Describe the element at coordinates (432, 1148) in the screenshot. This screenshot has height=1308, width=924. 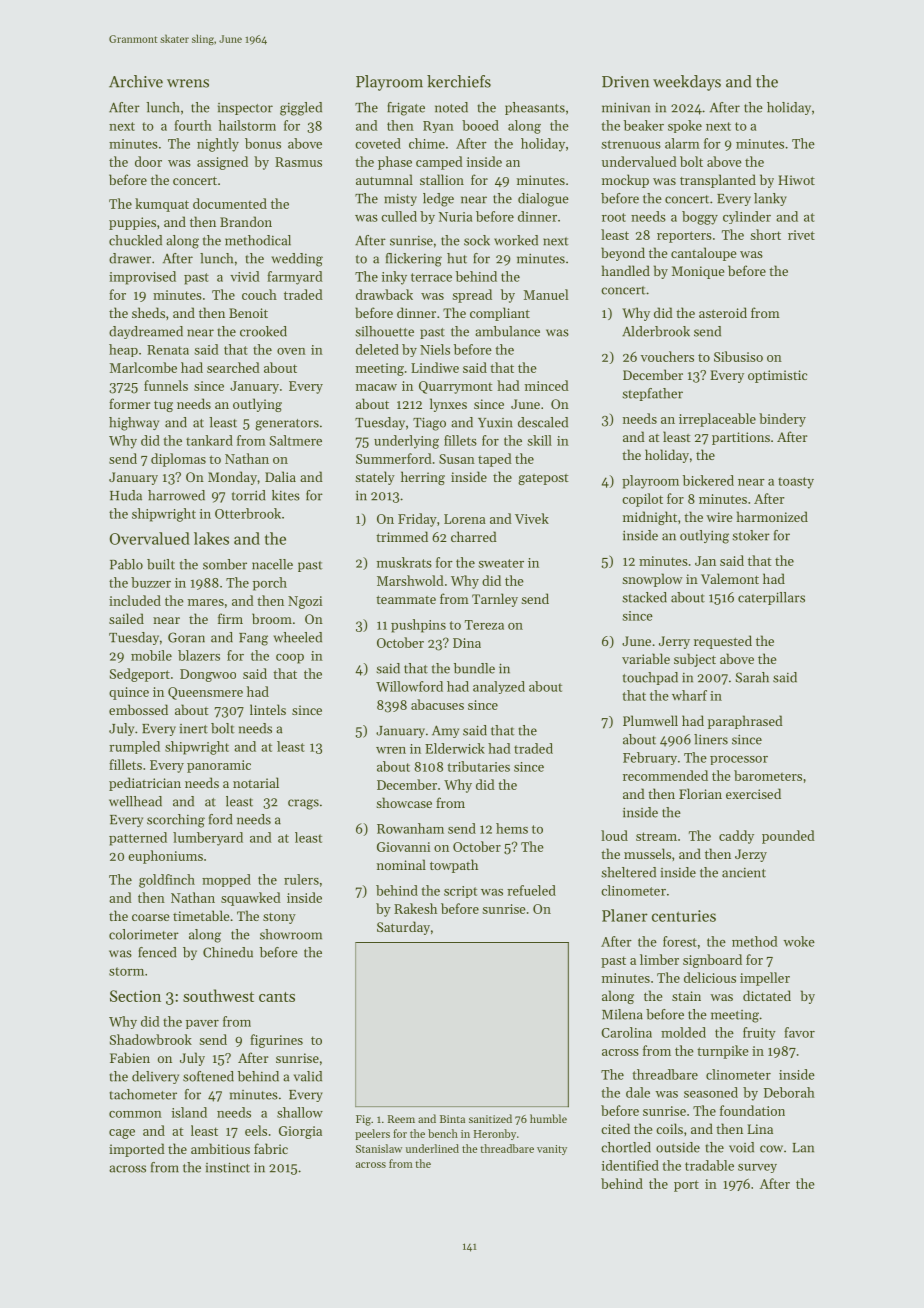
I see `underlined` at that location.
